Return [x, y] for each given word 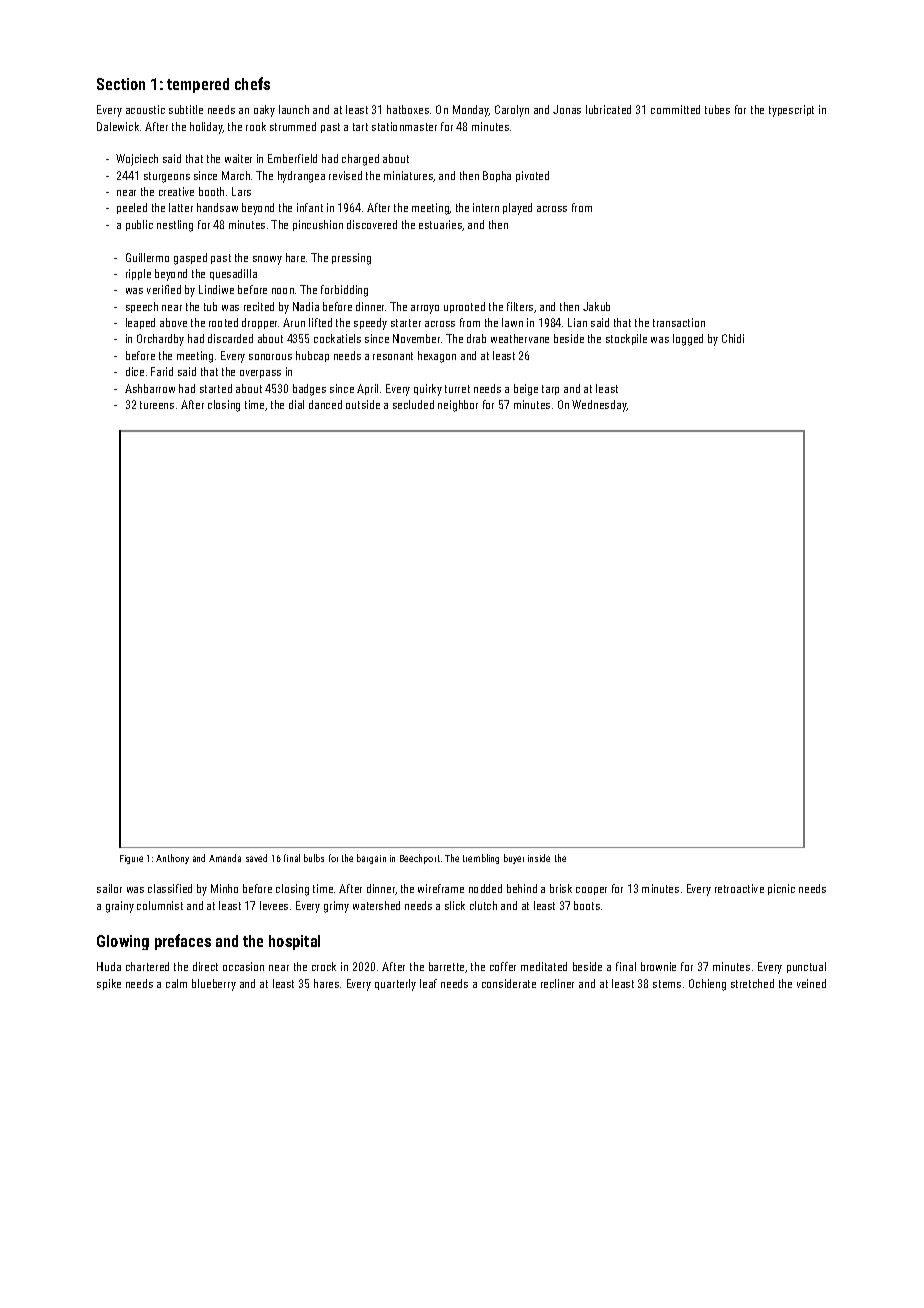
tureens [157, 405]
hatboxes [408, 109]
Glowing [123, 942]
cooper [591, 891]
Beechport [420, 859]
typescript [791, 111]
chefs [252, 83]
